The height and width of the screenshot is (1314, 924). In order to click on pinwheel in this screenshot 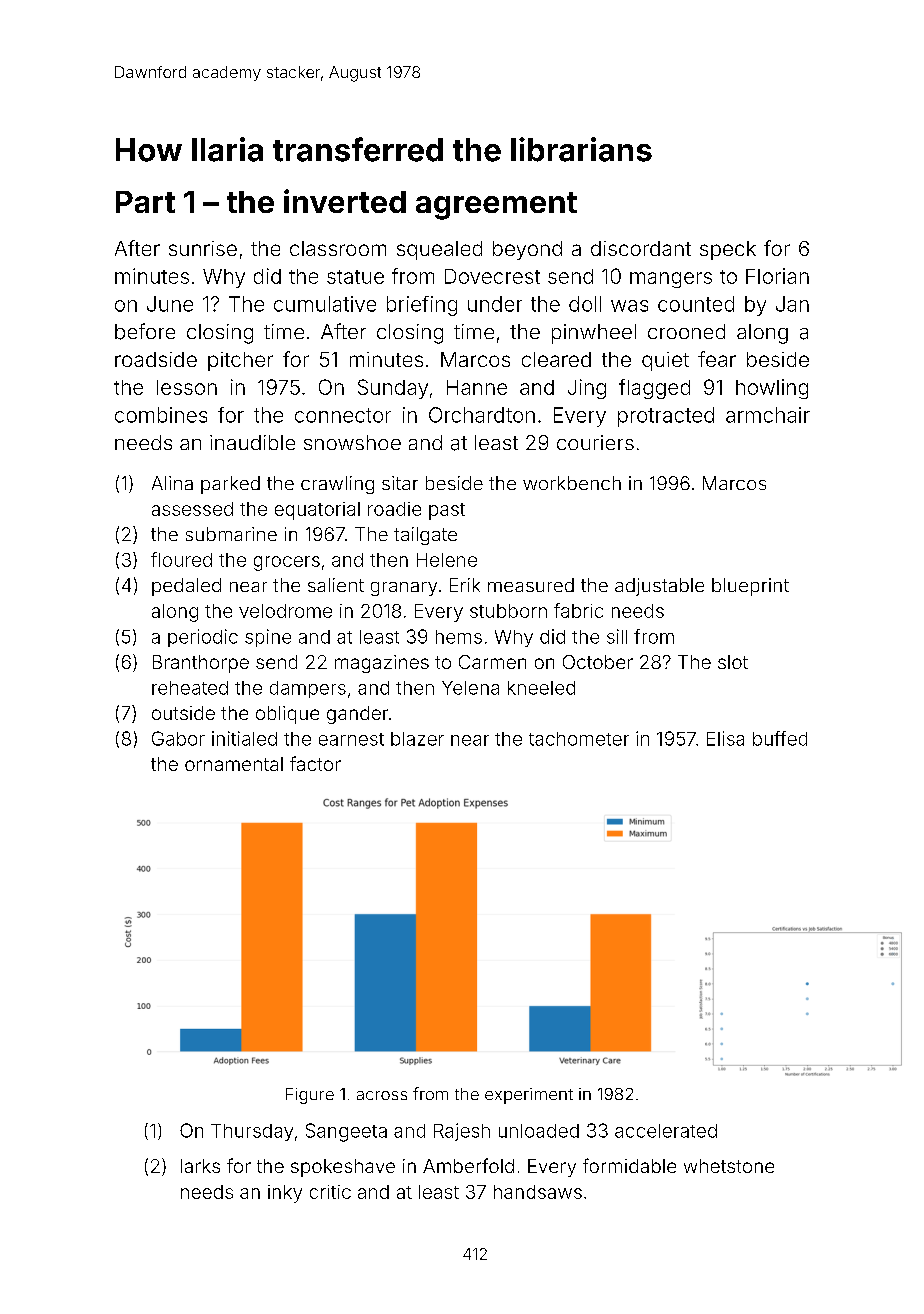, I will do `click(594, 334)`.
